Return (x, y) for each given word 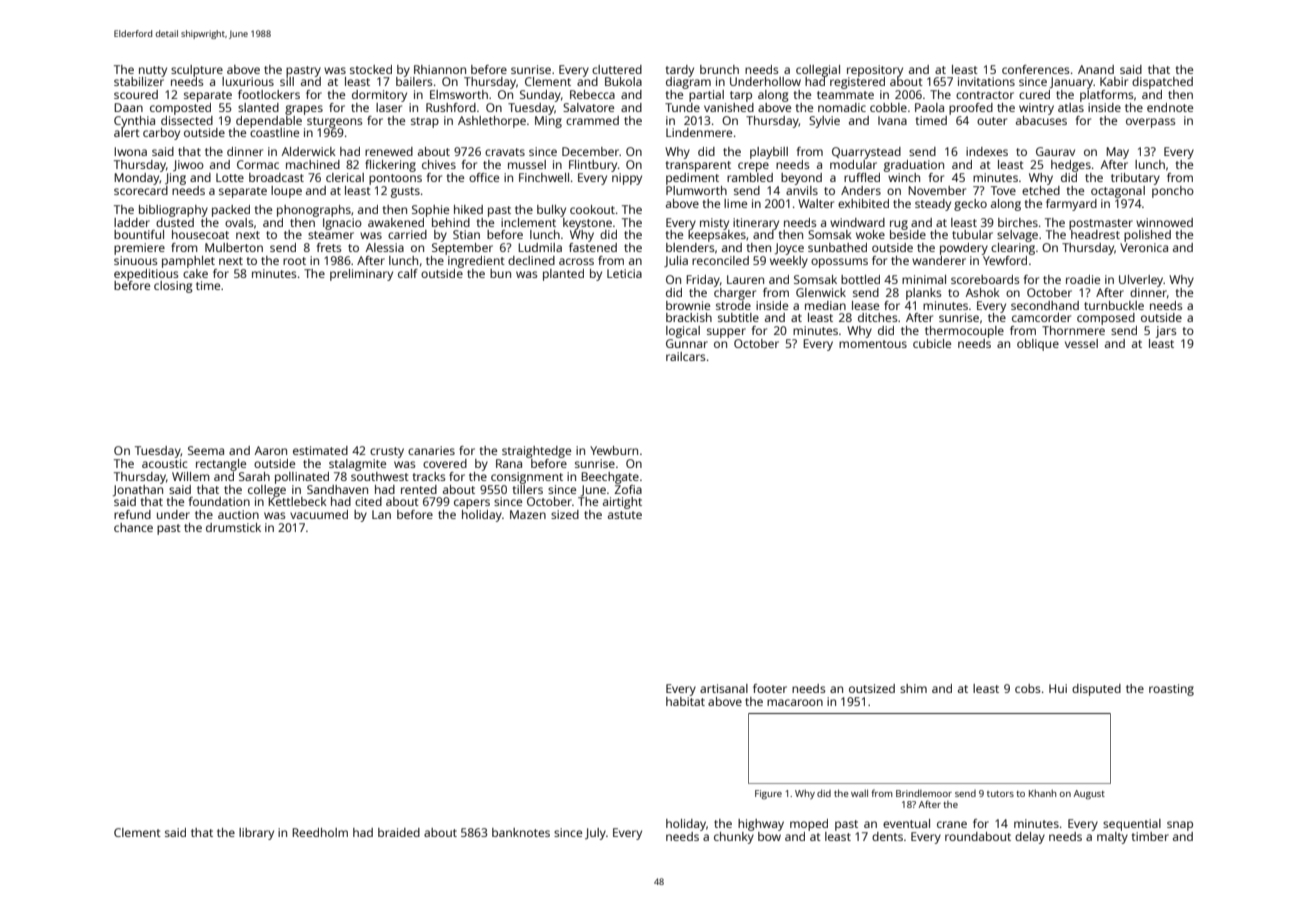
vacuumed (319, 514)
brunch (719, 69)
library (256, 834)
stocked (371, 69)
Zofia (628, 489)
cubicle (932, 343)
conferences (1036, 69)
